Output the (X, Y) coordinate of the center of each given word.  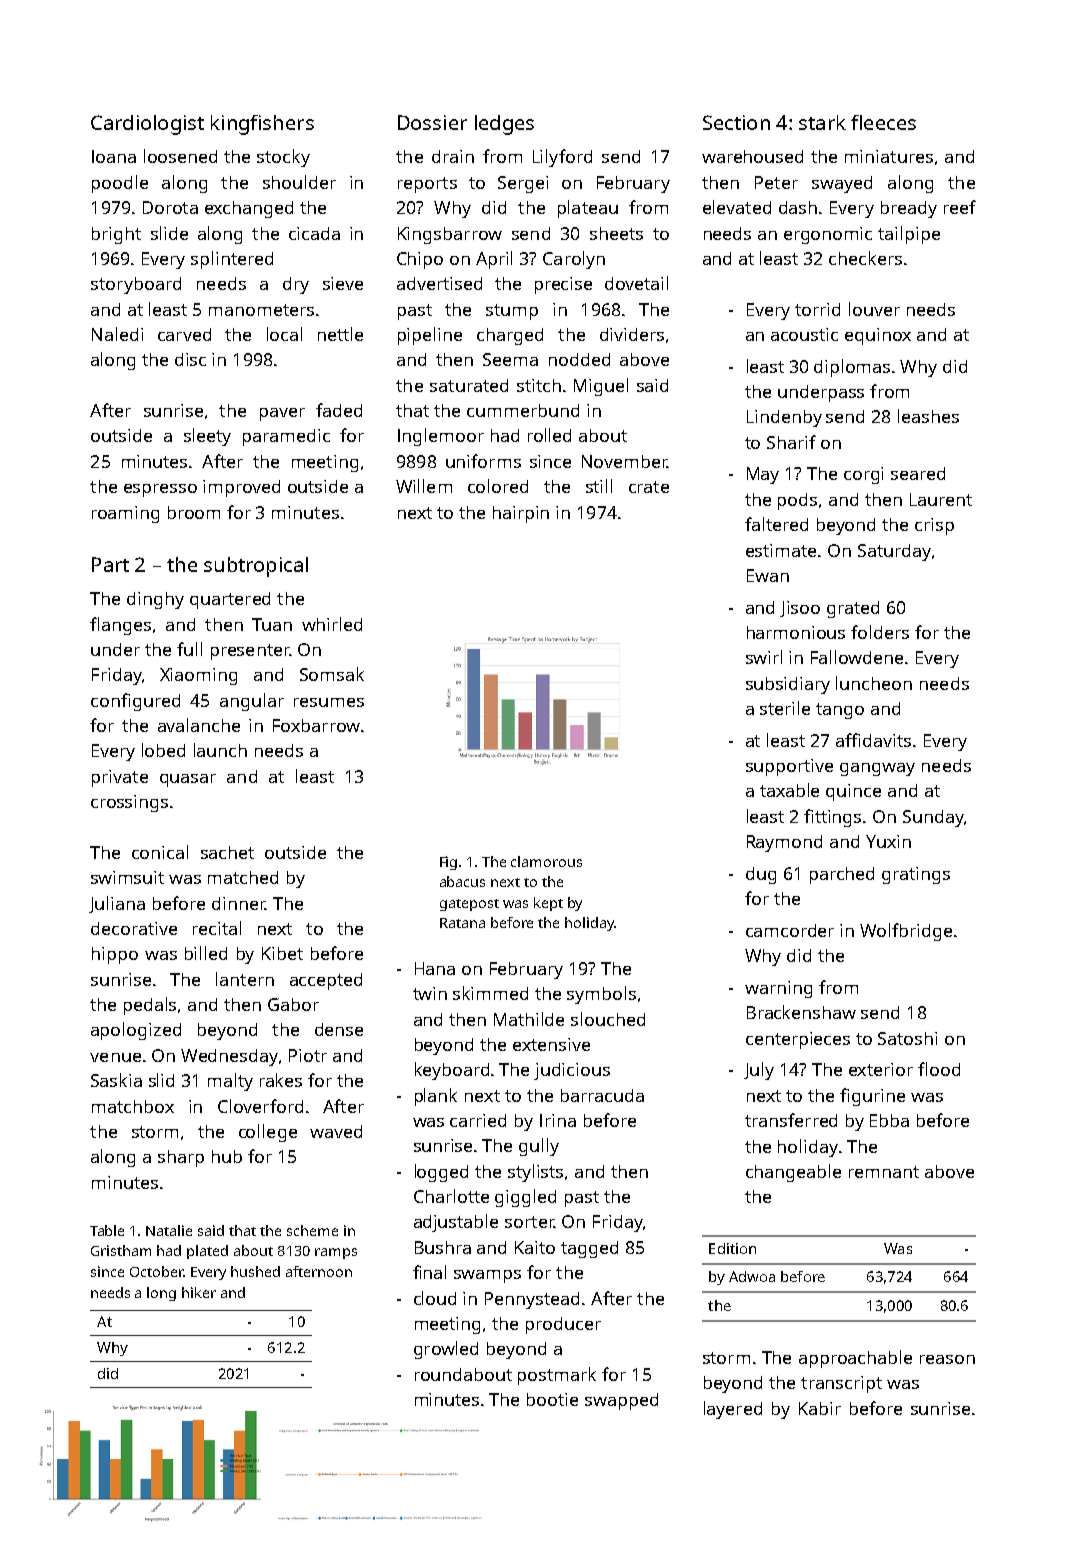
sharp (181, 1158)
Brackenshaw (801, 1012)
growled (446, 1350)
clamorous (546, 861)
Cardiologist (147, 125)
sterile (785, 708)
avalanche (199, 725)
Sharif (791, 442)
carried (478, 1120)
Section (736, 122)
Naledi (117, 334)
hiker (199, 1292)
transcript (841, 1384)
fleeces (883, 122)
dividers (632, 334)
